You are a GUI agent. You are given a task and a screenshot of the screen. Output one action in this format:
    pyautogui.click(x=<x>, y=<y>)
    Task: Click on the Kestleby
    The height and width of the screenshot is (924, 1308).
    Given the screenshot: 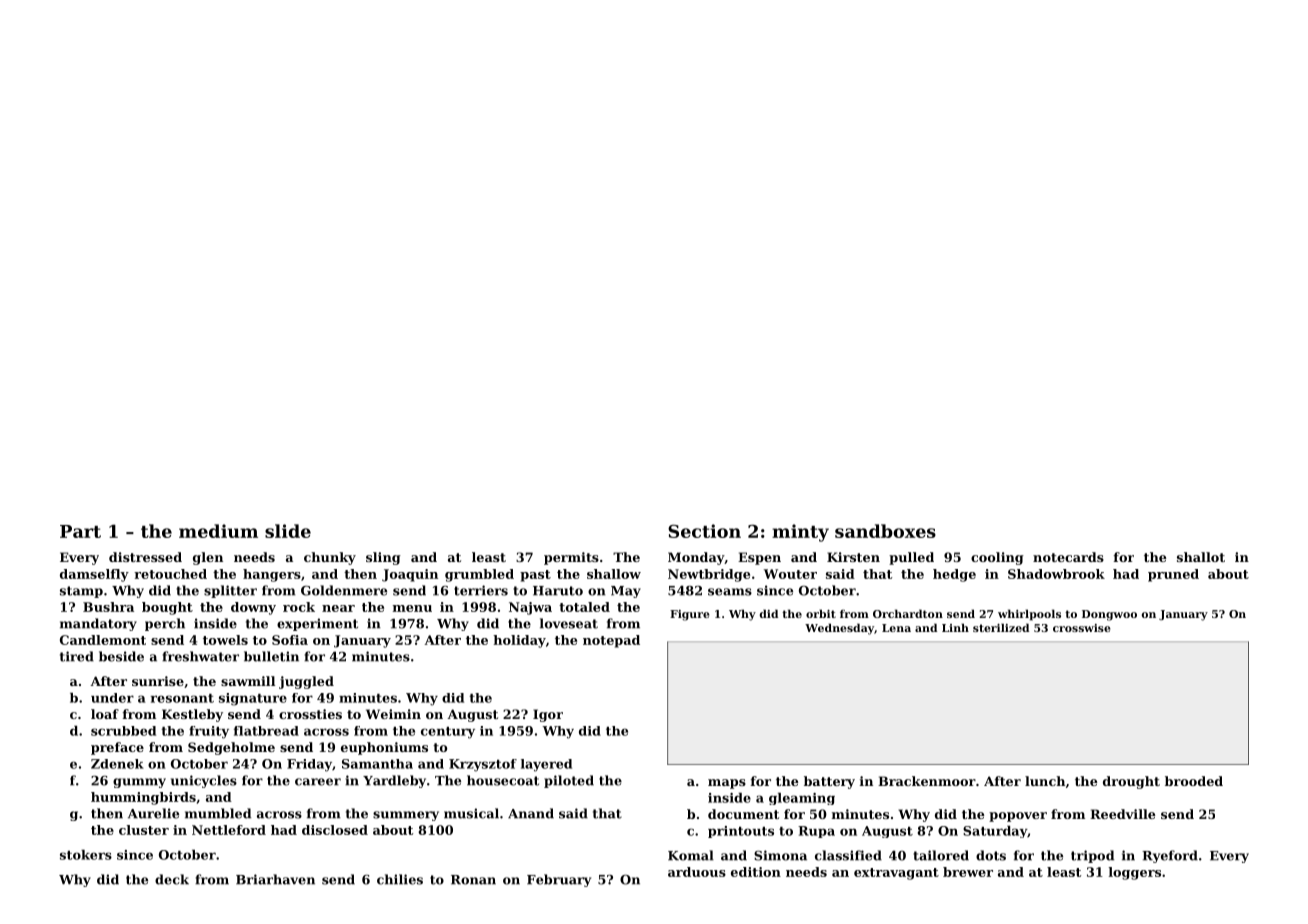 What is the action you would take?
    pyautogui.click(x=192, y=715)
